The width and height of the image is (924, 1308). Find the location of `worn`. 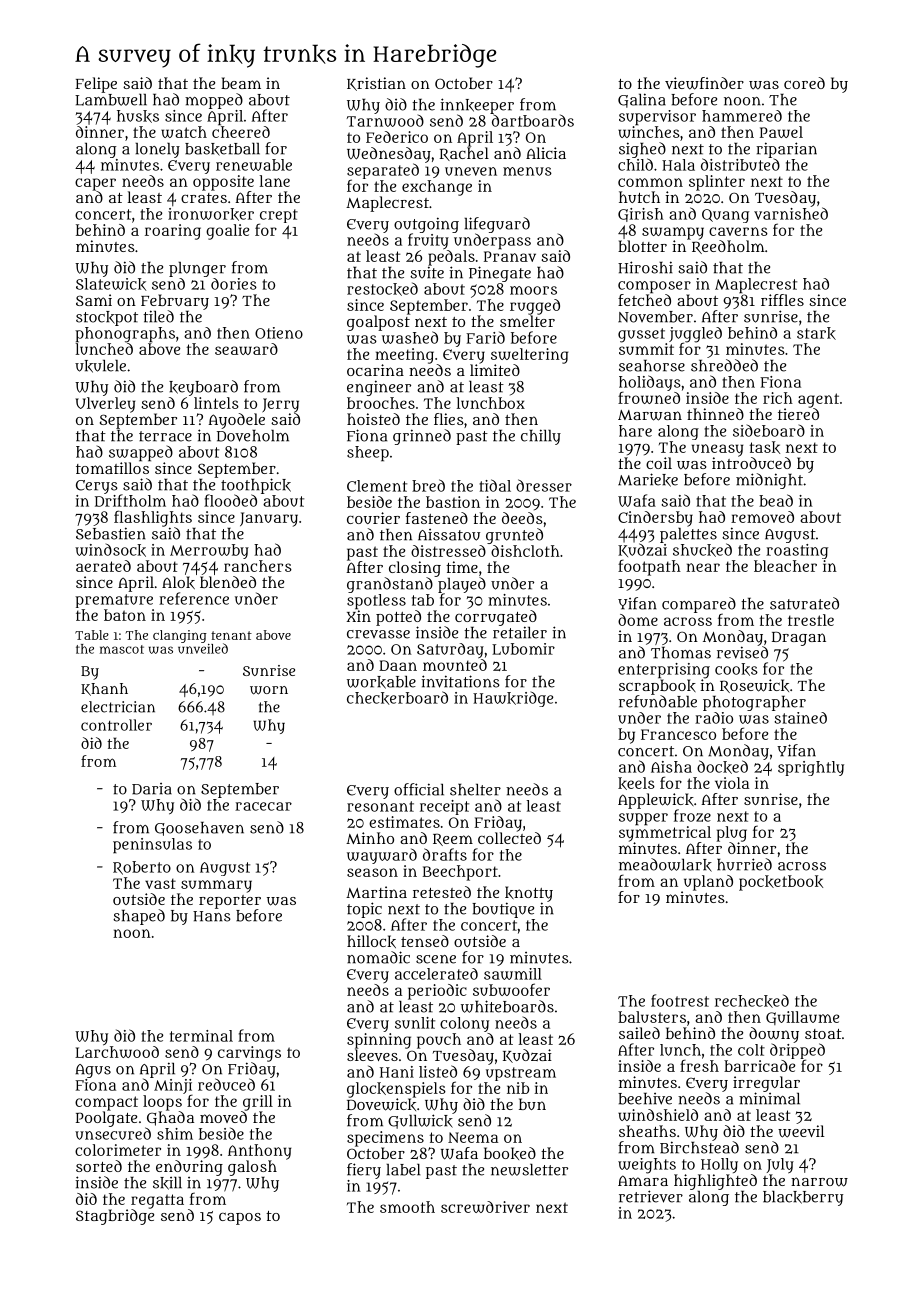

worn is located at coordinates (269, 690).
